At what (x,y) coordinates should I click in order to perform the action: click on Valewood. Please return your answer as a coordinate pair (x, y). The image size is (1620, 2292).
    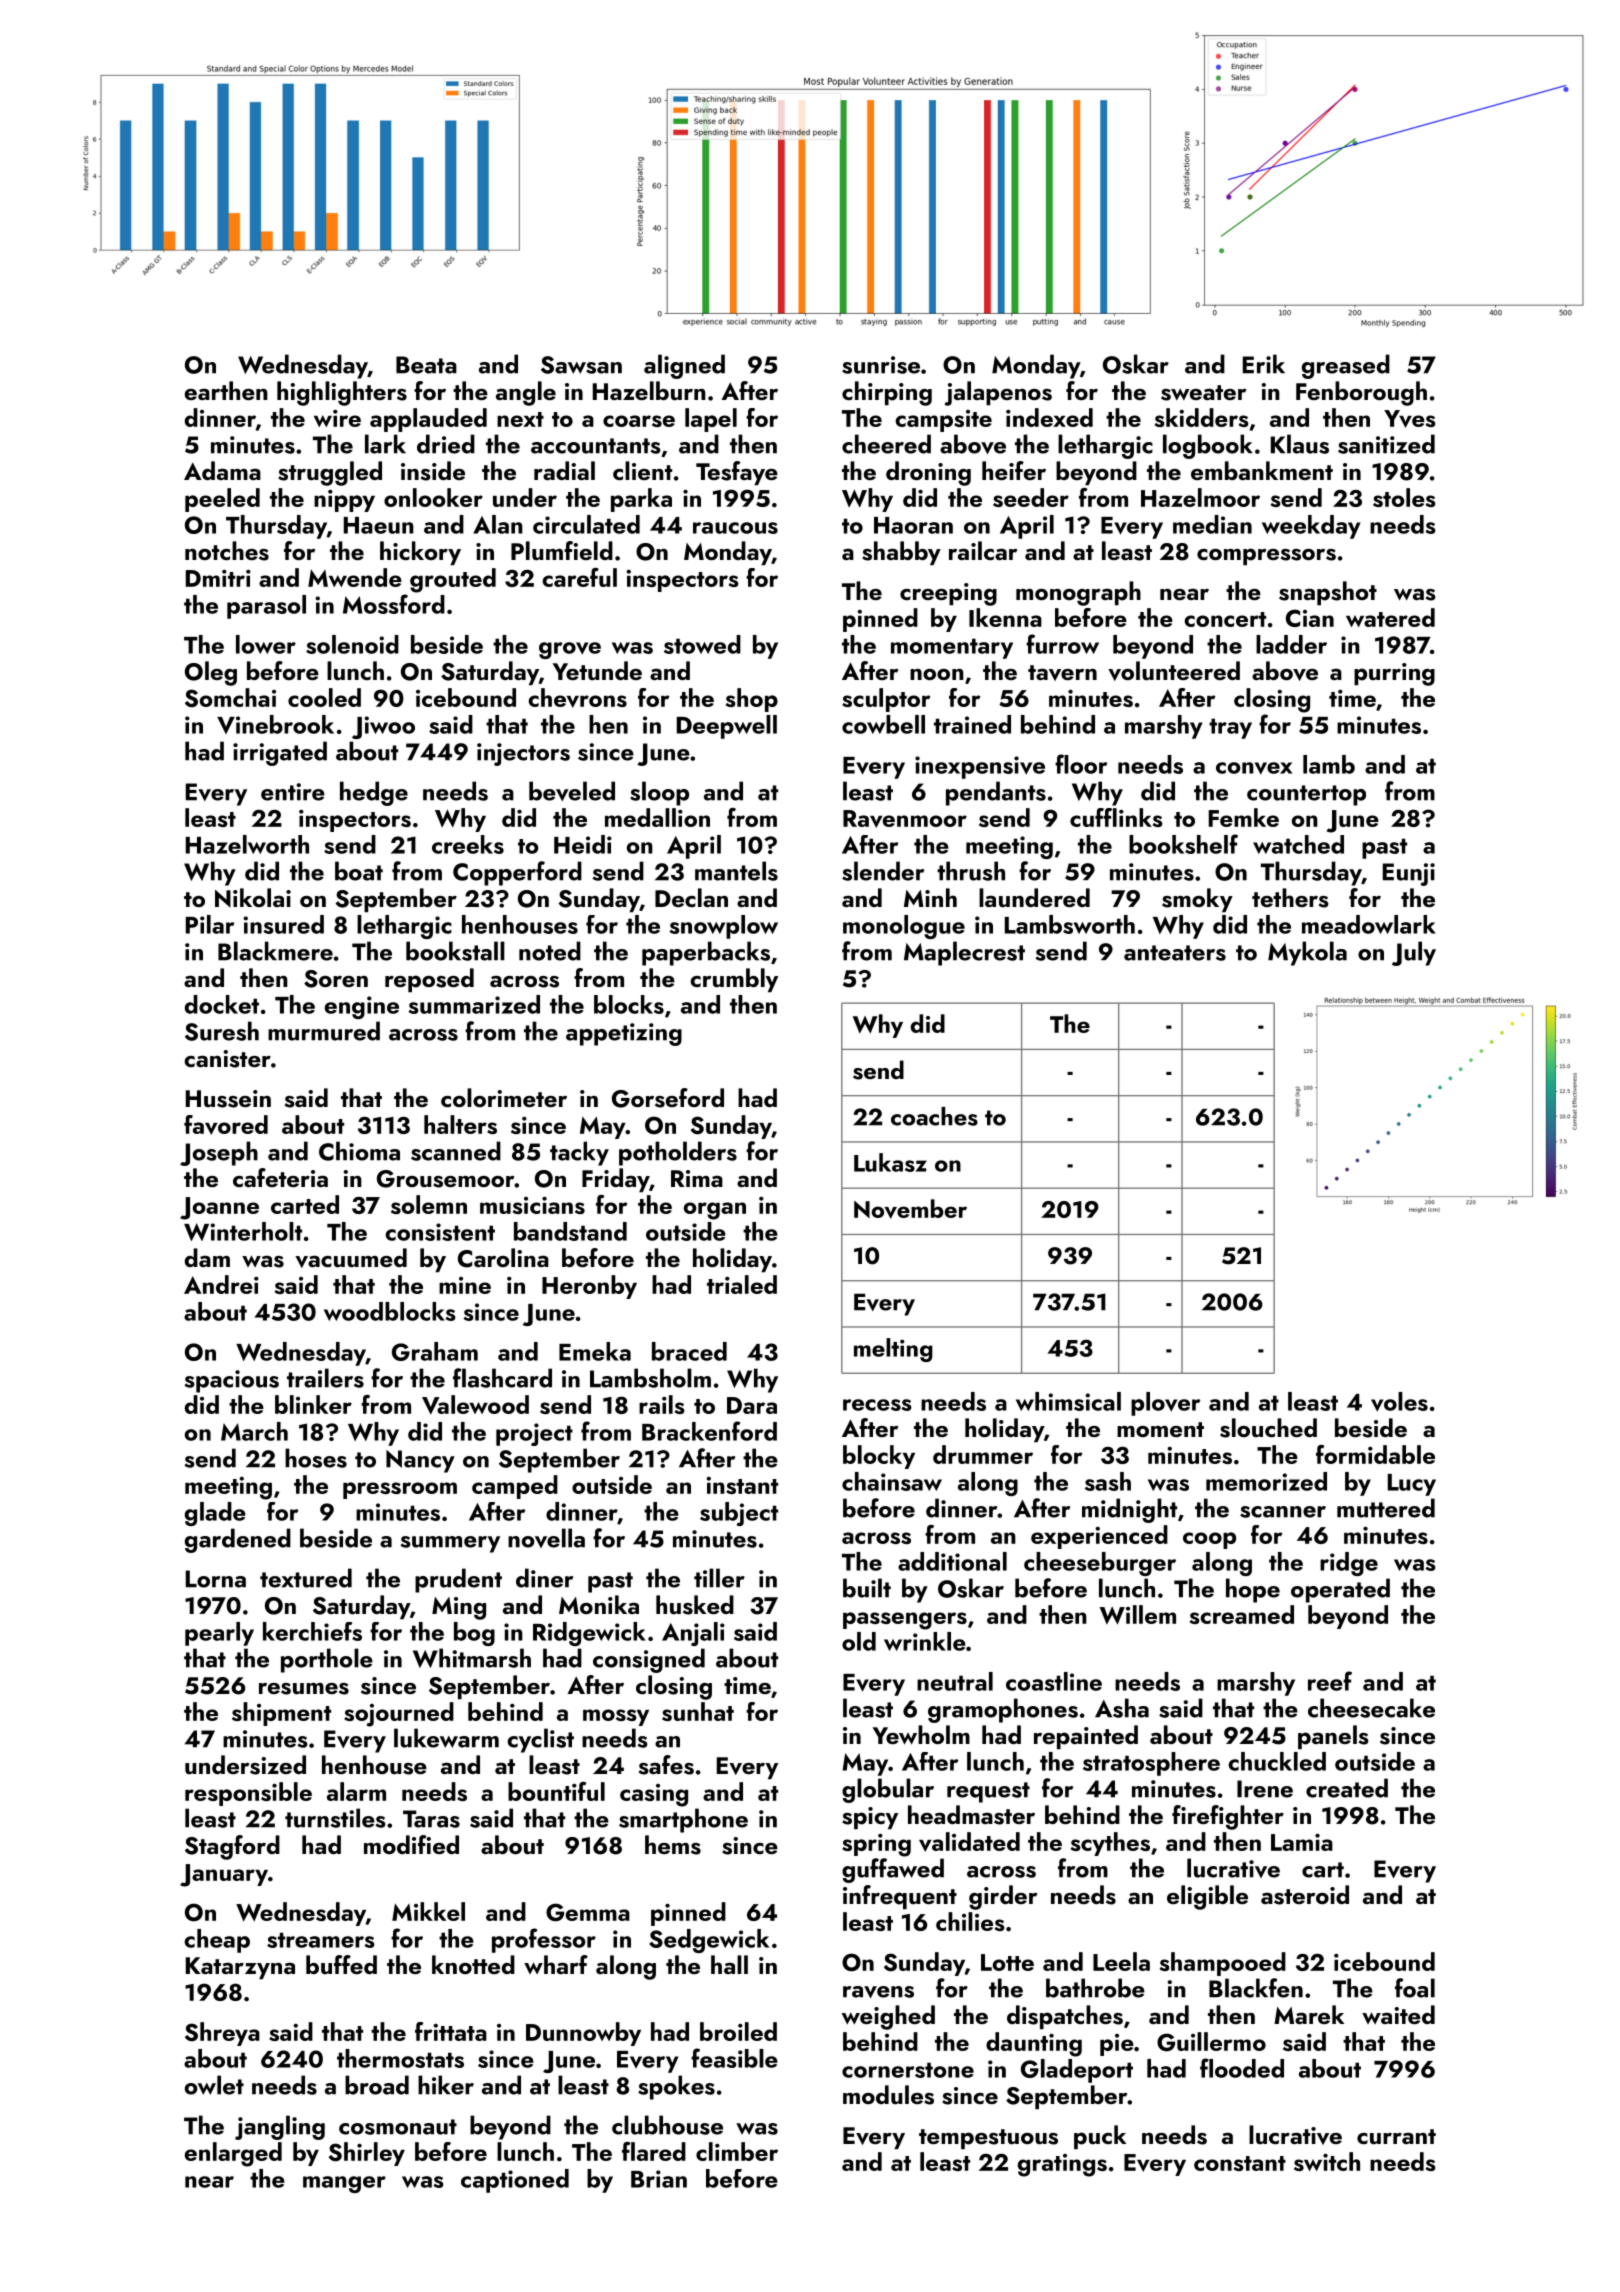
    Looking at the image, I should click on (475, 1405).
